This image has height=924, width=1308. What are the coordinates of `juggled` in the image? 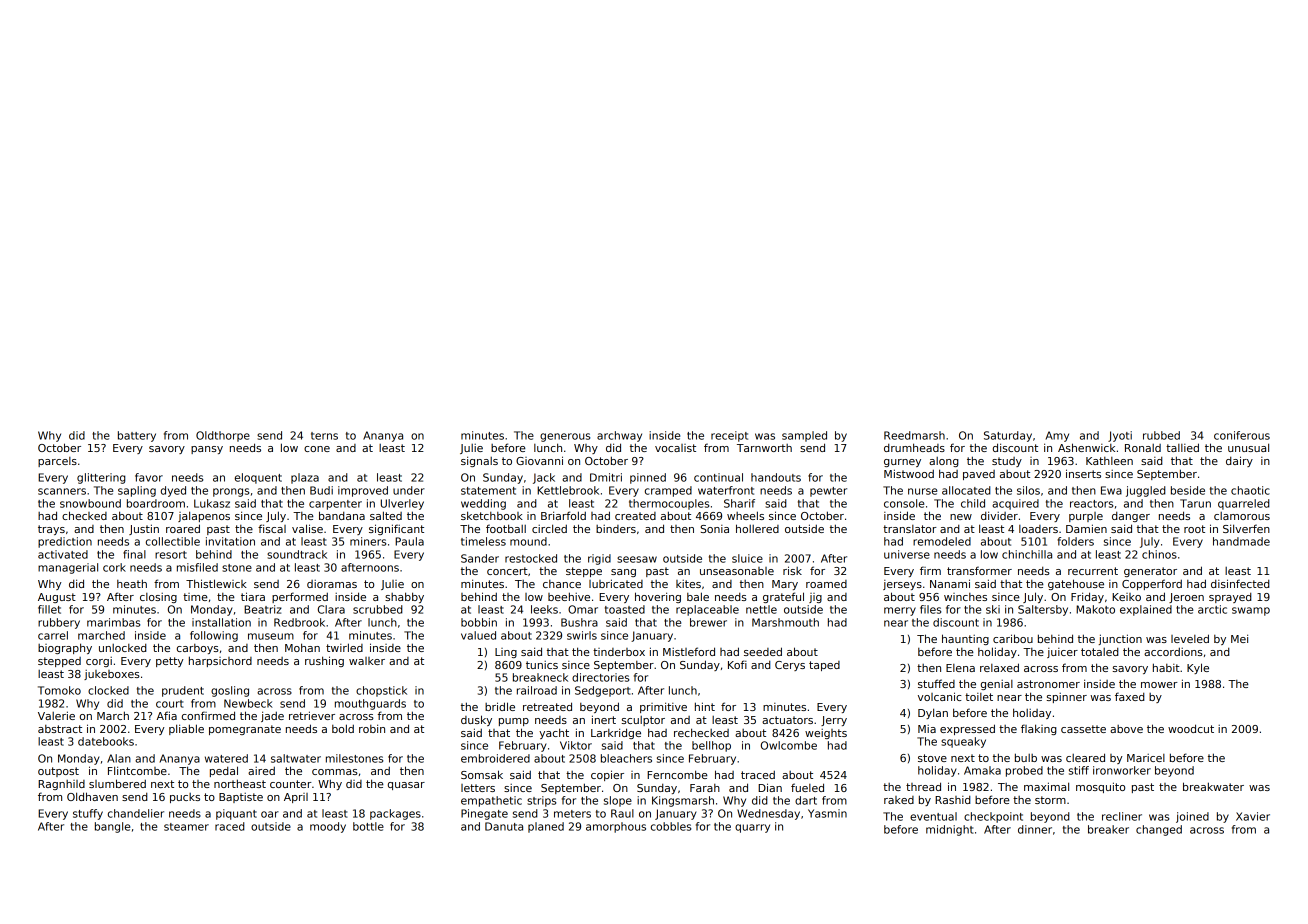 It's located at (1146, 491).
